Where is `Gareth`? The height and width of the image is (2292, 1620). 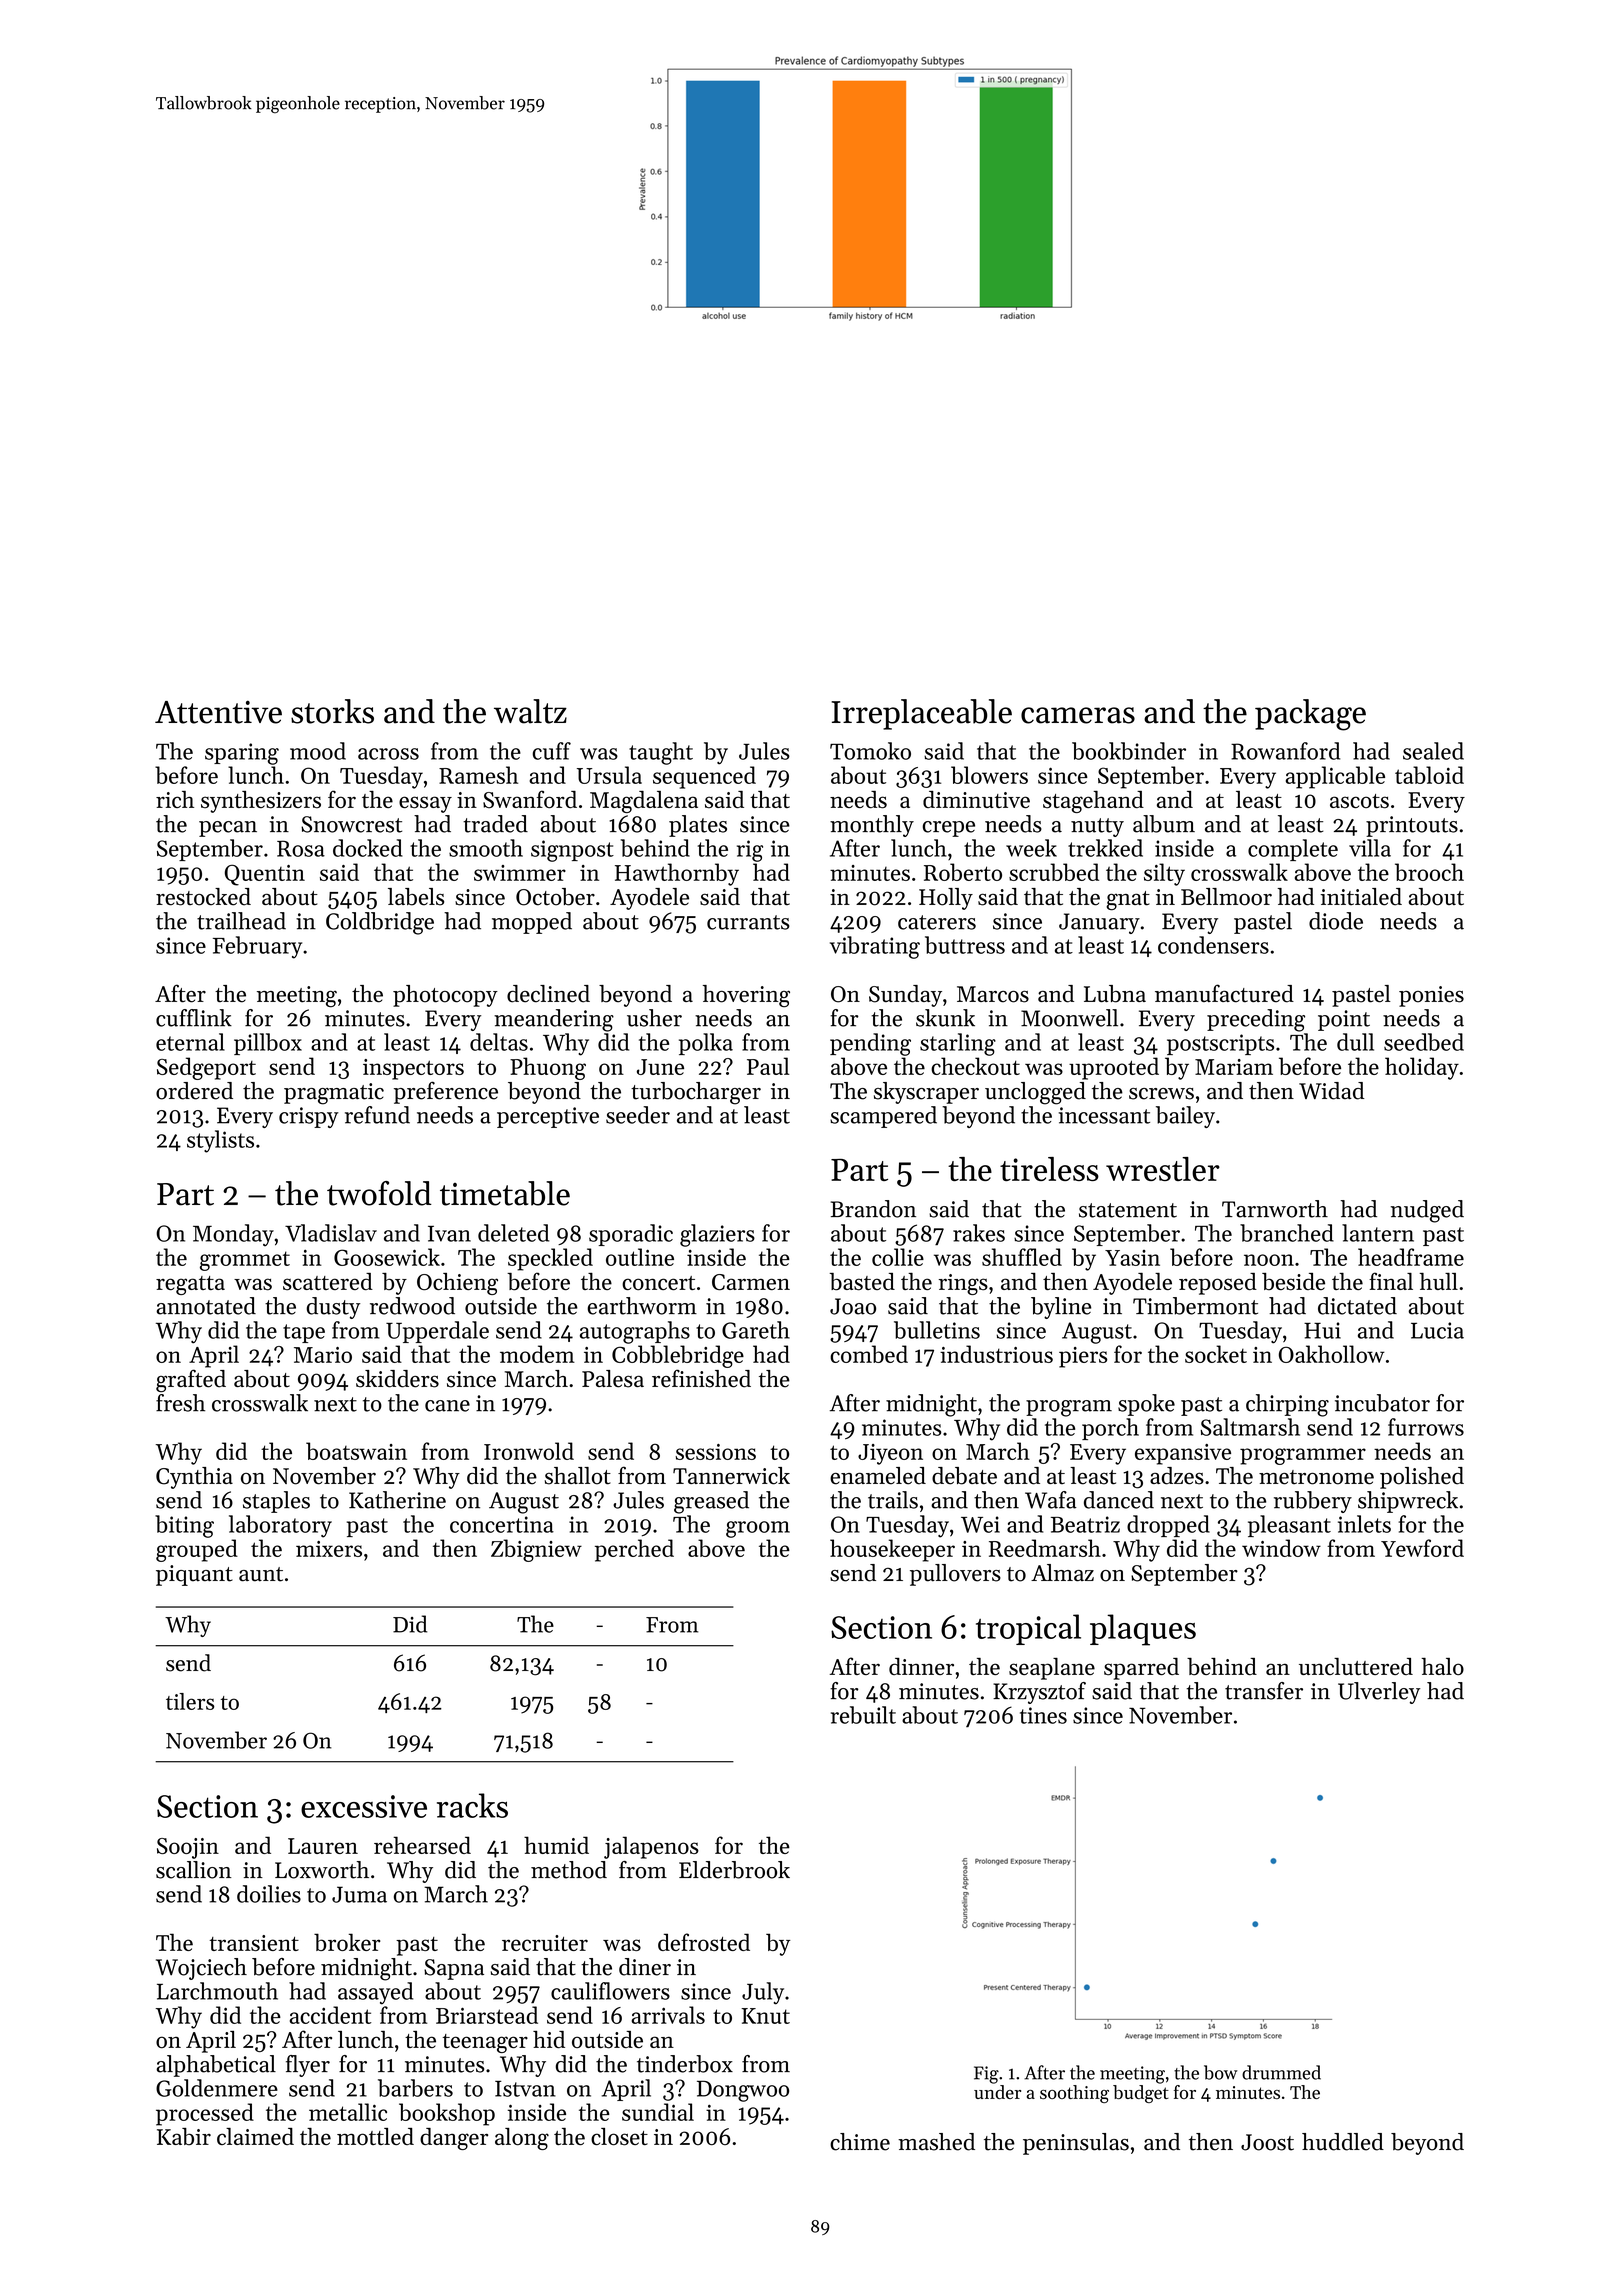 Gareth is located at coordinates (756, 1330).
